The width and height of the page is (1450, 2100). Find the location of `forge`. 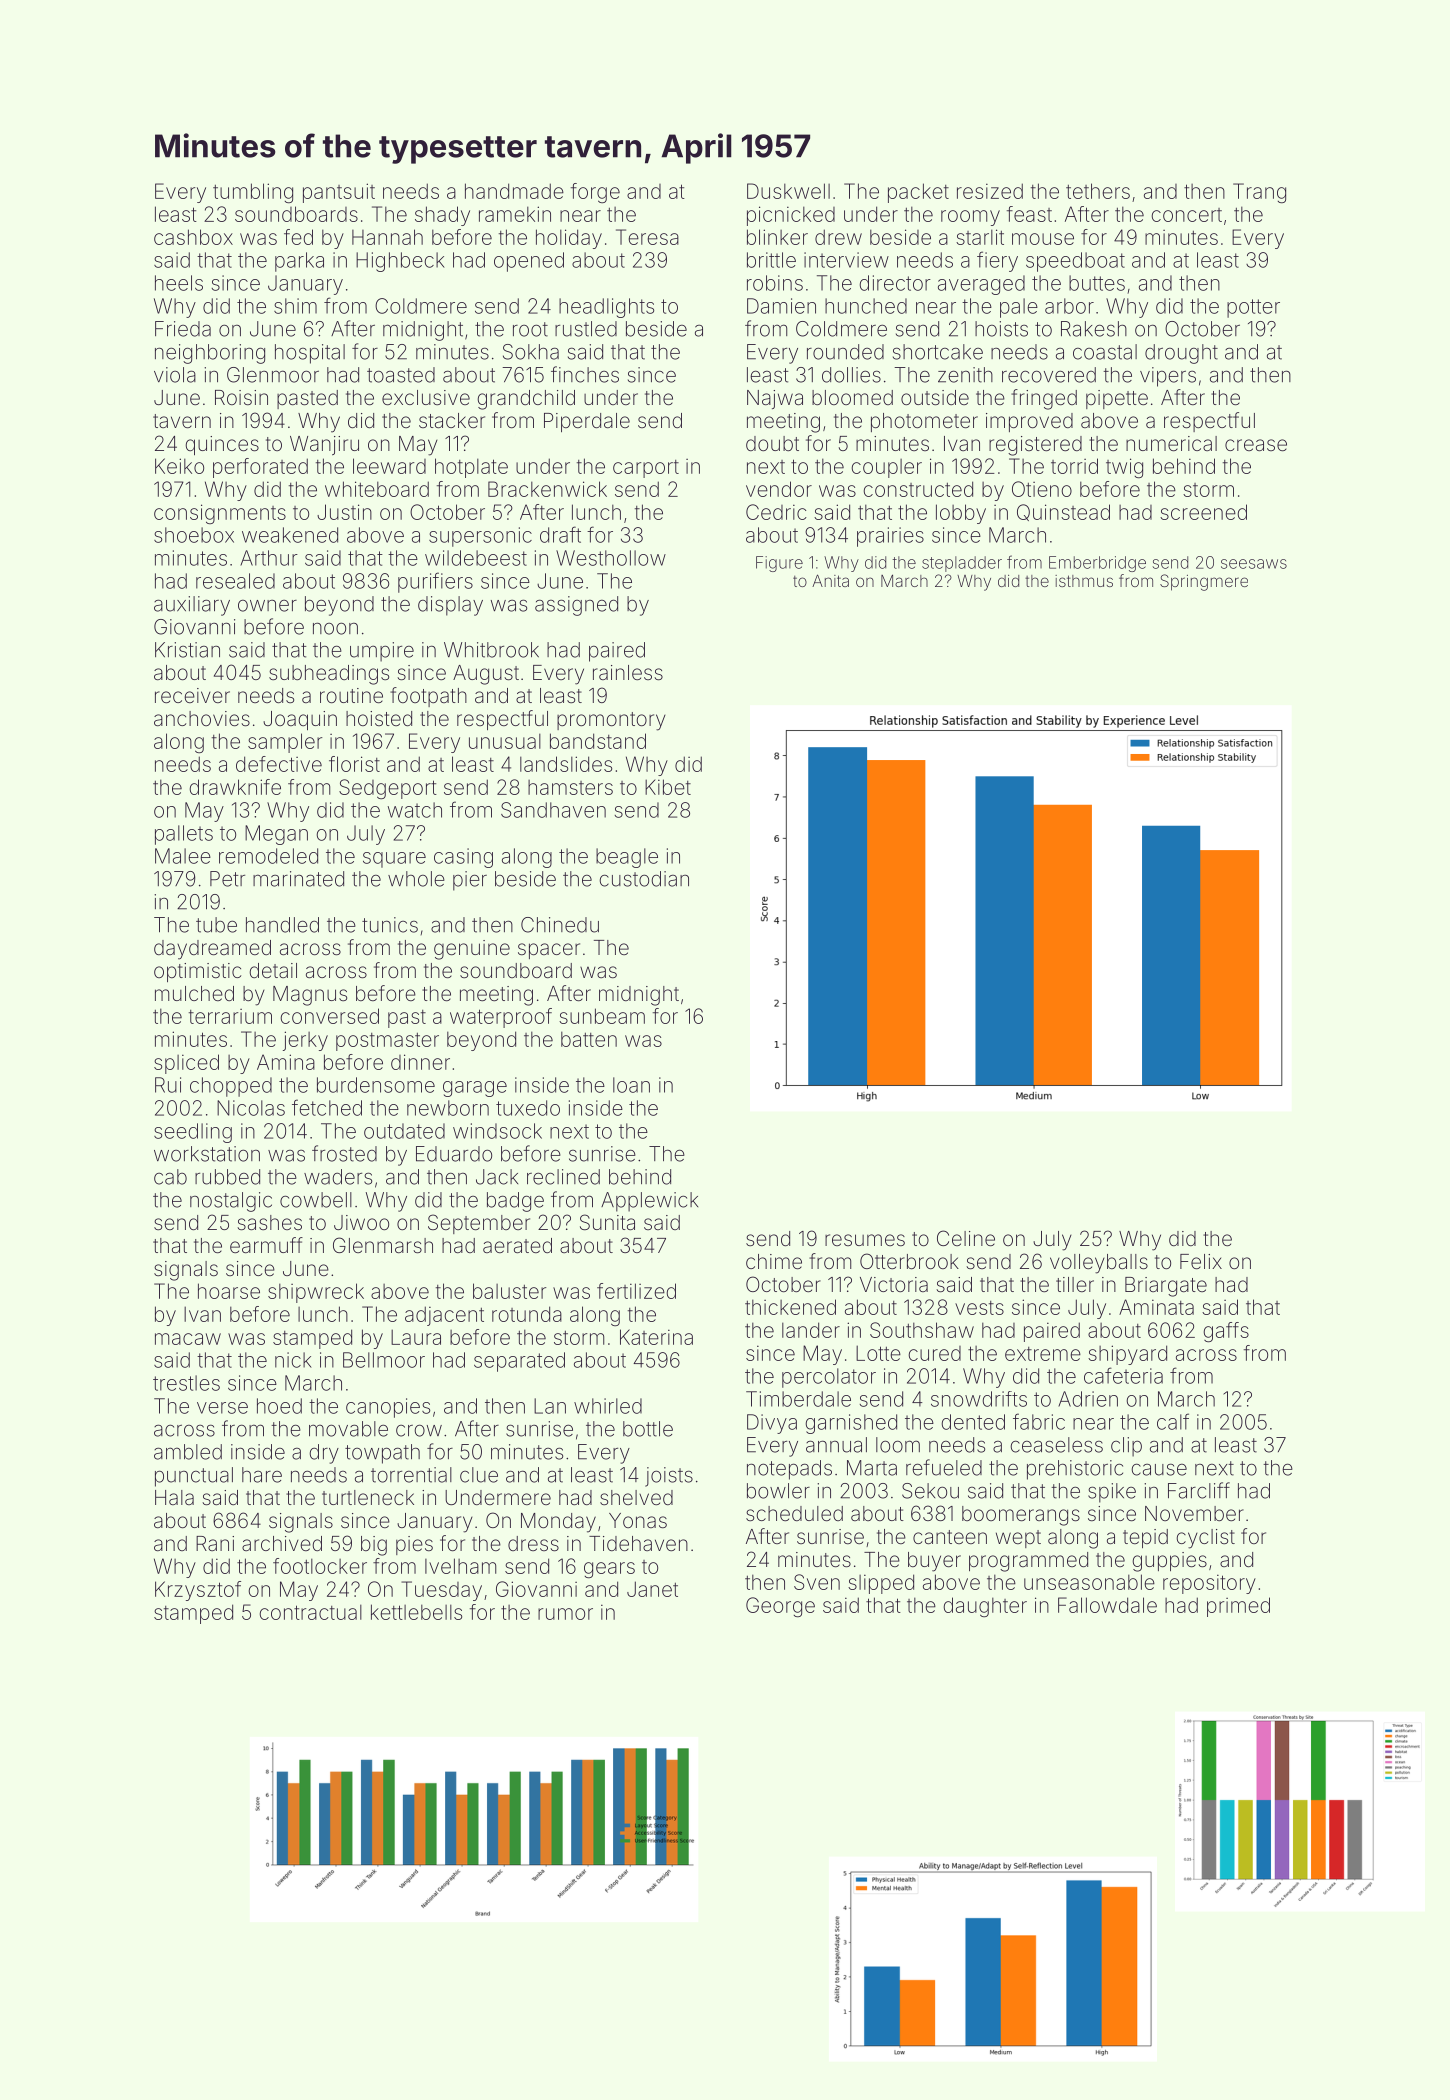

forge is located at coordinates (595, 193).
